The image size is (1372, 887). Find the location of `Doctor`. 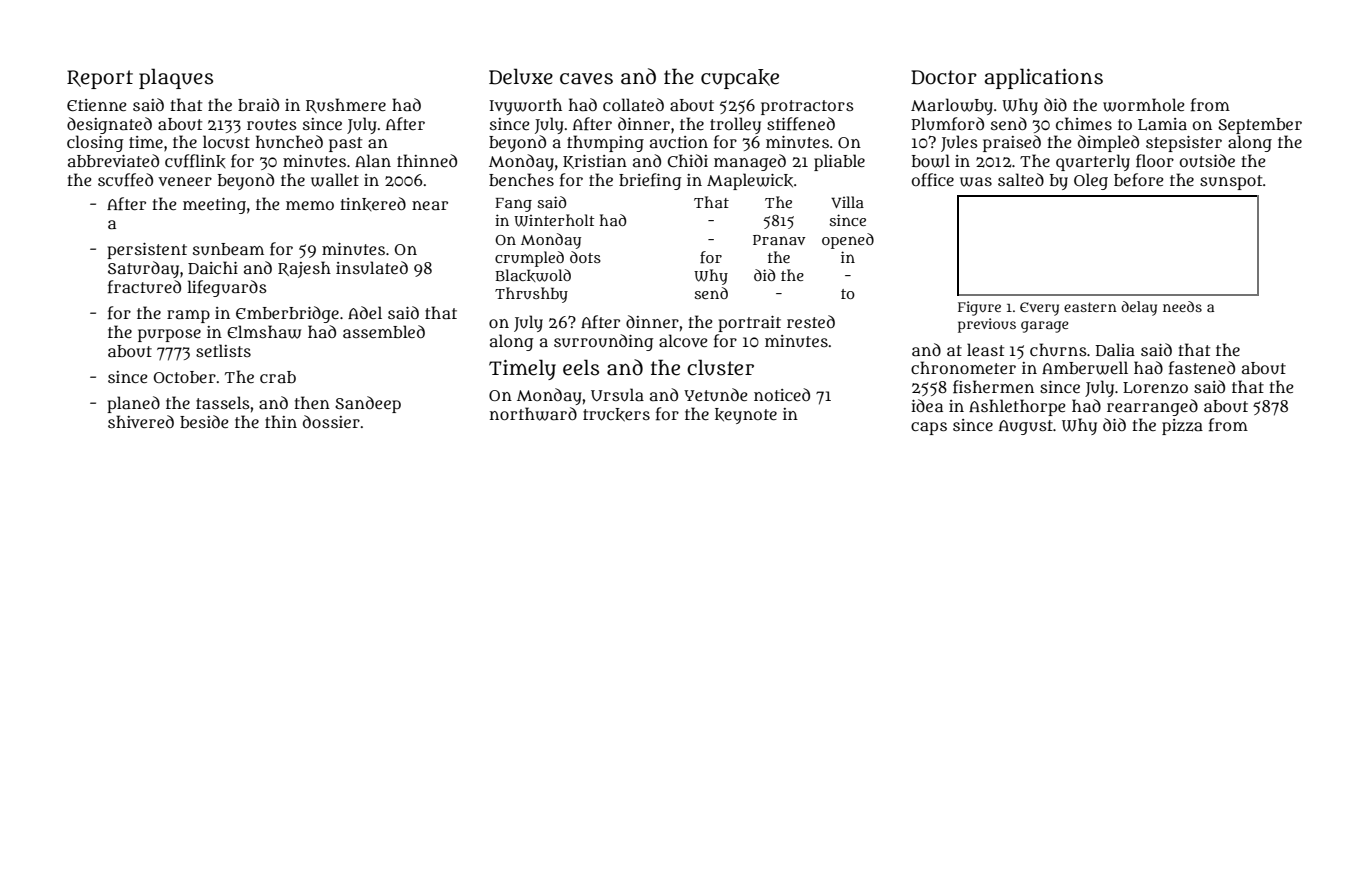

Doctor is located at coordinates (944, 77).
